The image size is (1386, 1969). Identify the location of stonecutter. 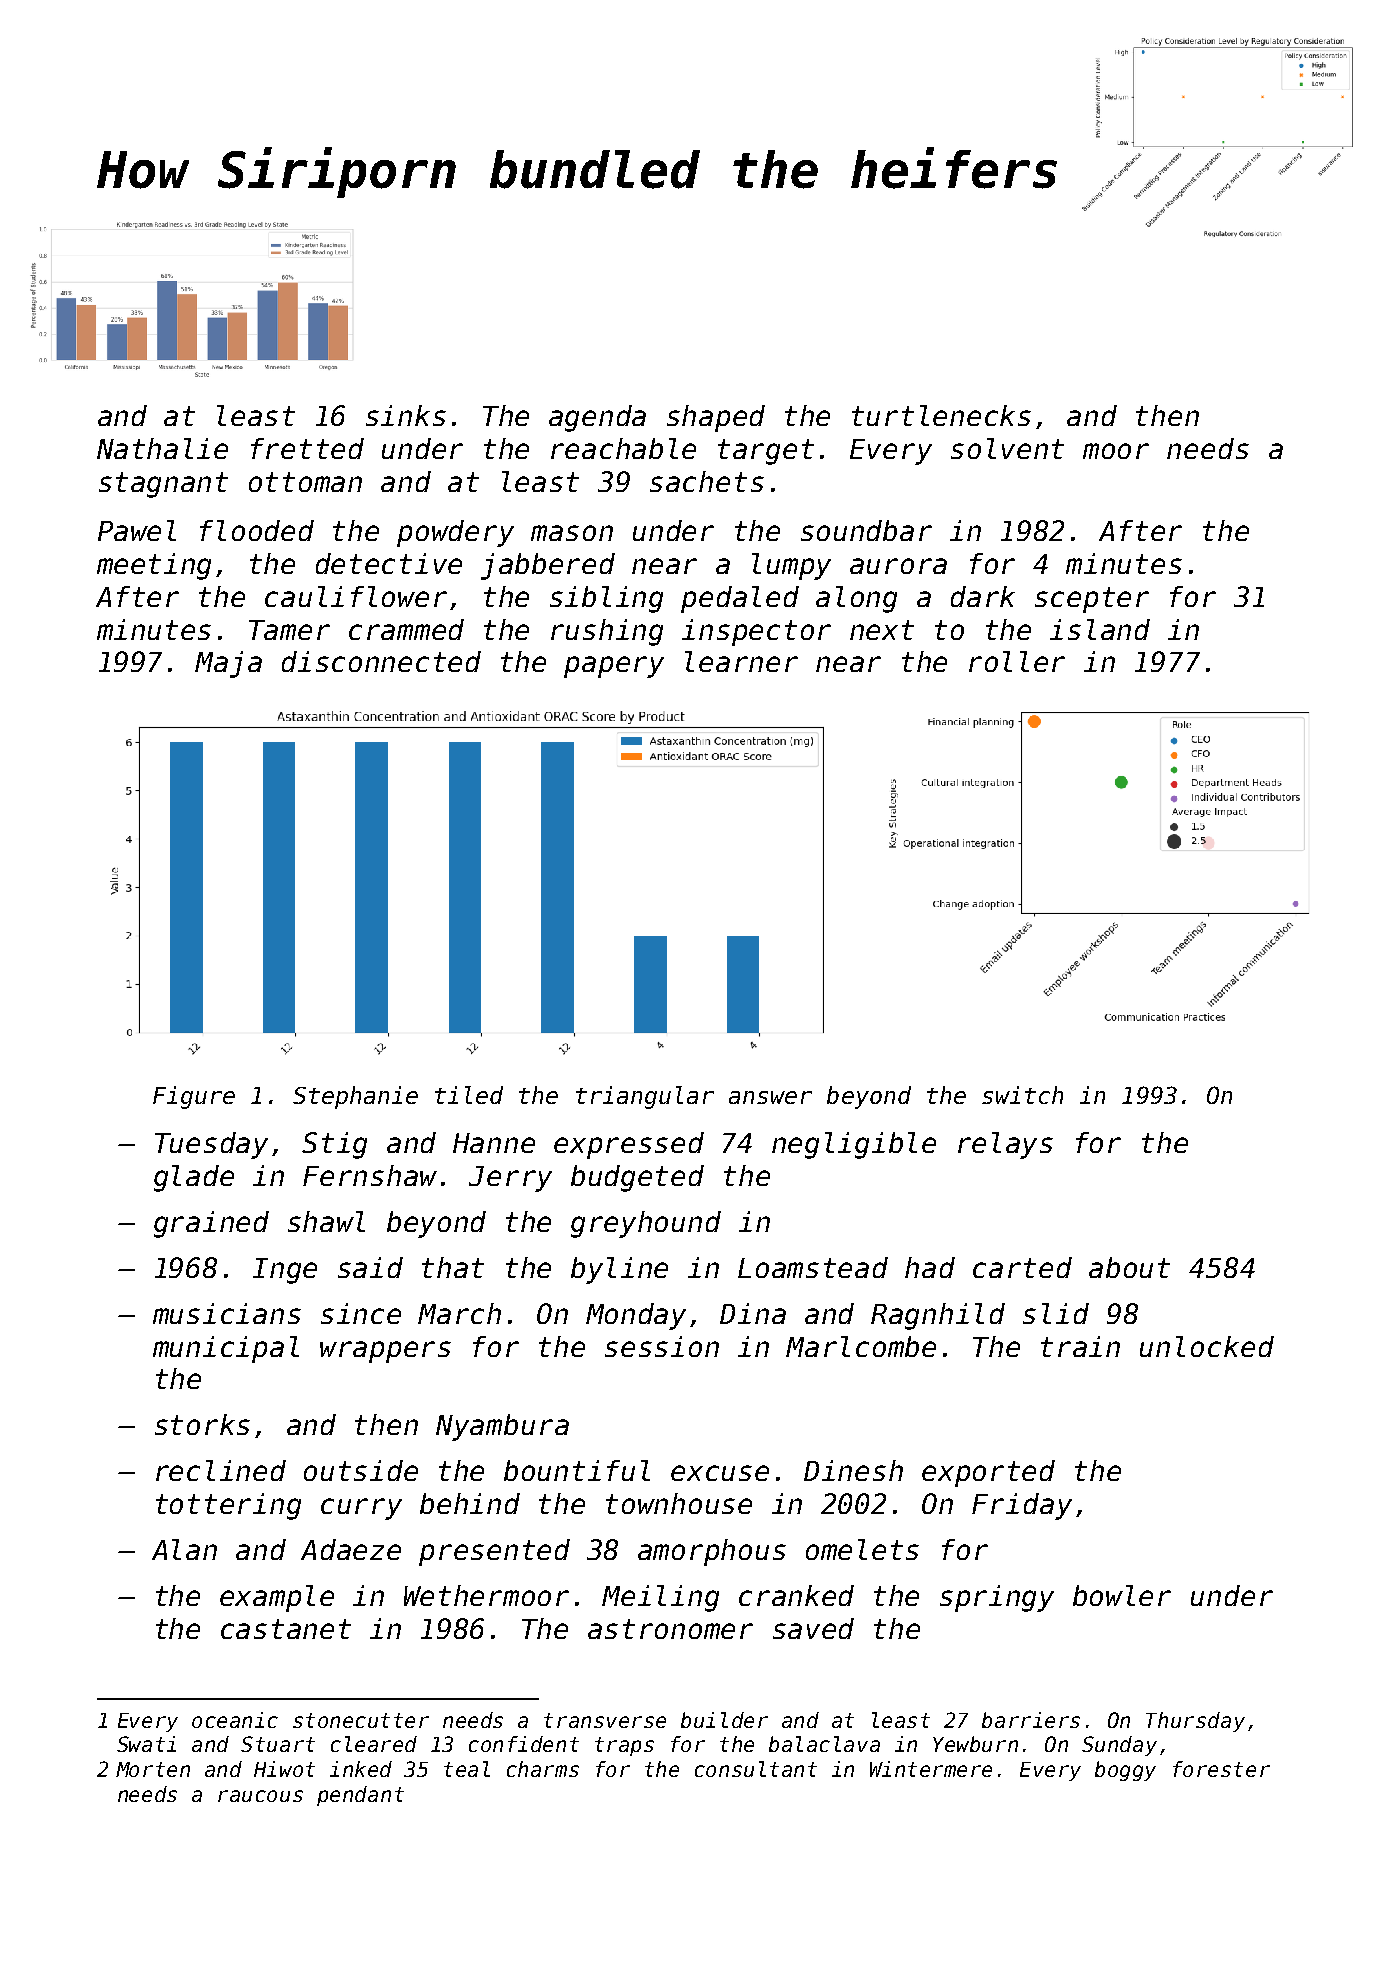
(361, 1720).
